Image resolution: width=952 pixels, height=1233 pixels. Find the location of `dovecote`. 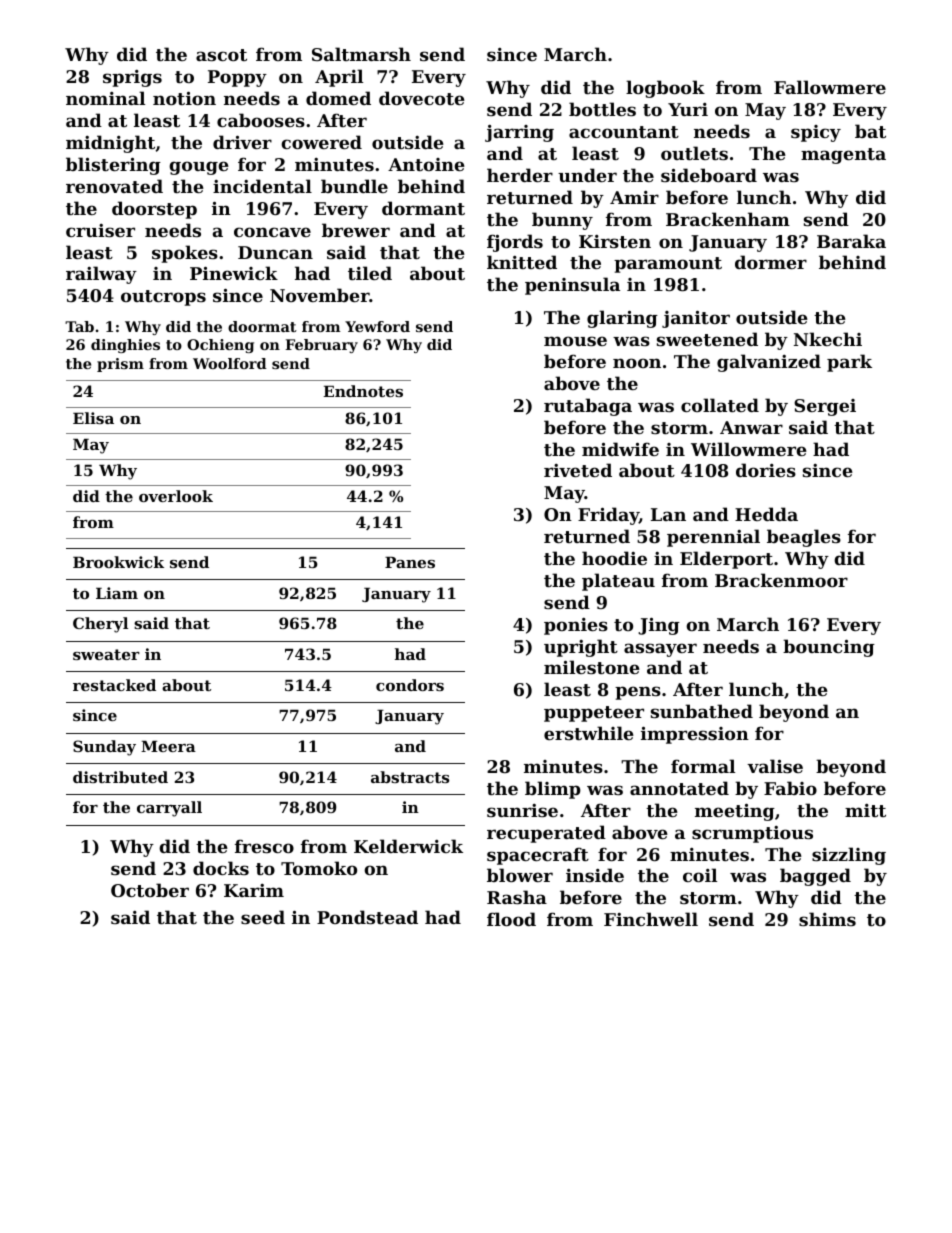

dovecote is located at coordinates (422, 98).
